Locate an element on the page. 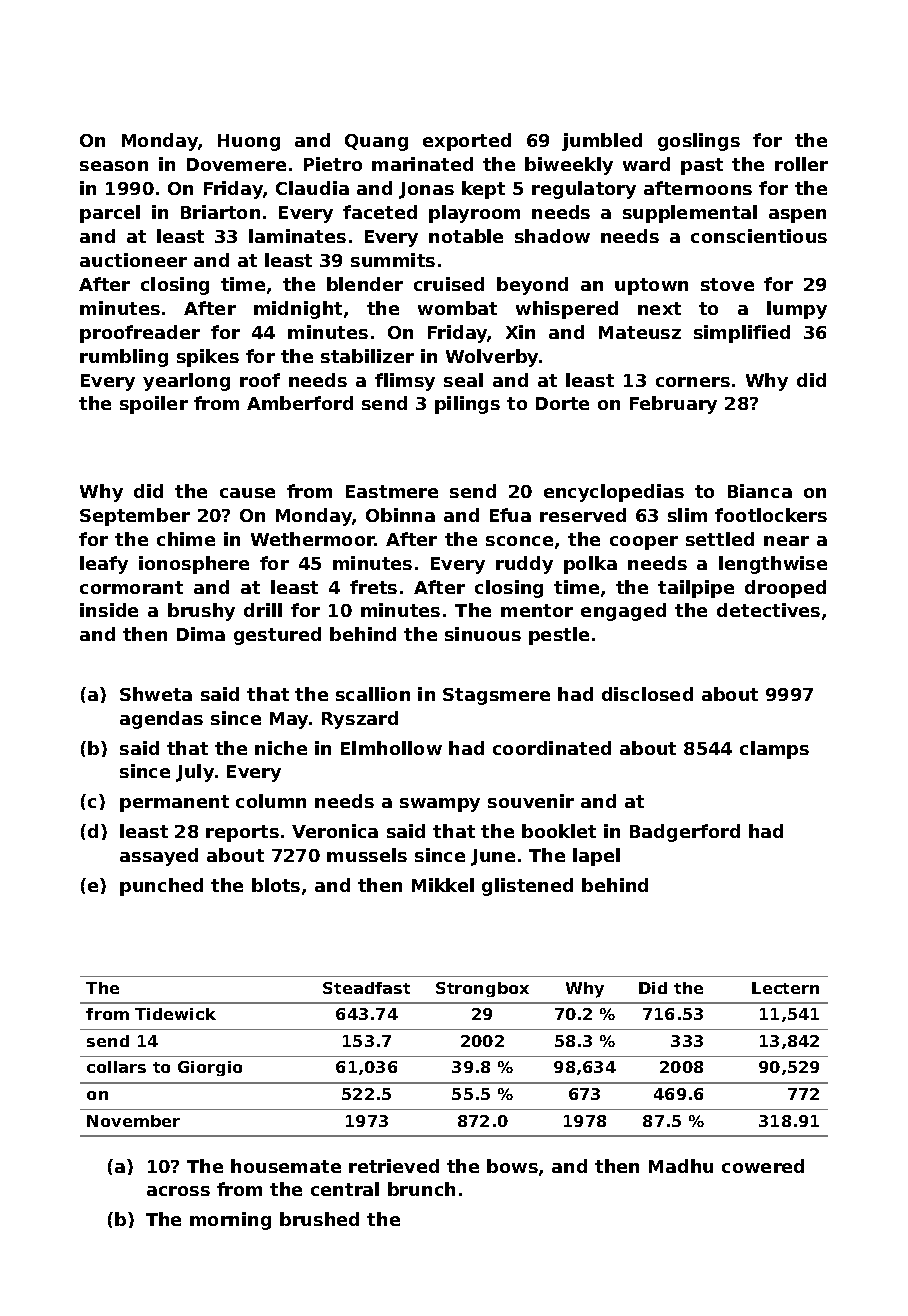  beyond is located at coordinates (532, 286).
